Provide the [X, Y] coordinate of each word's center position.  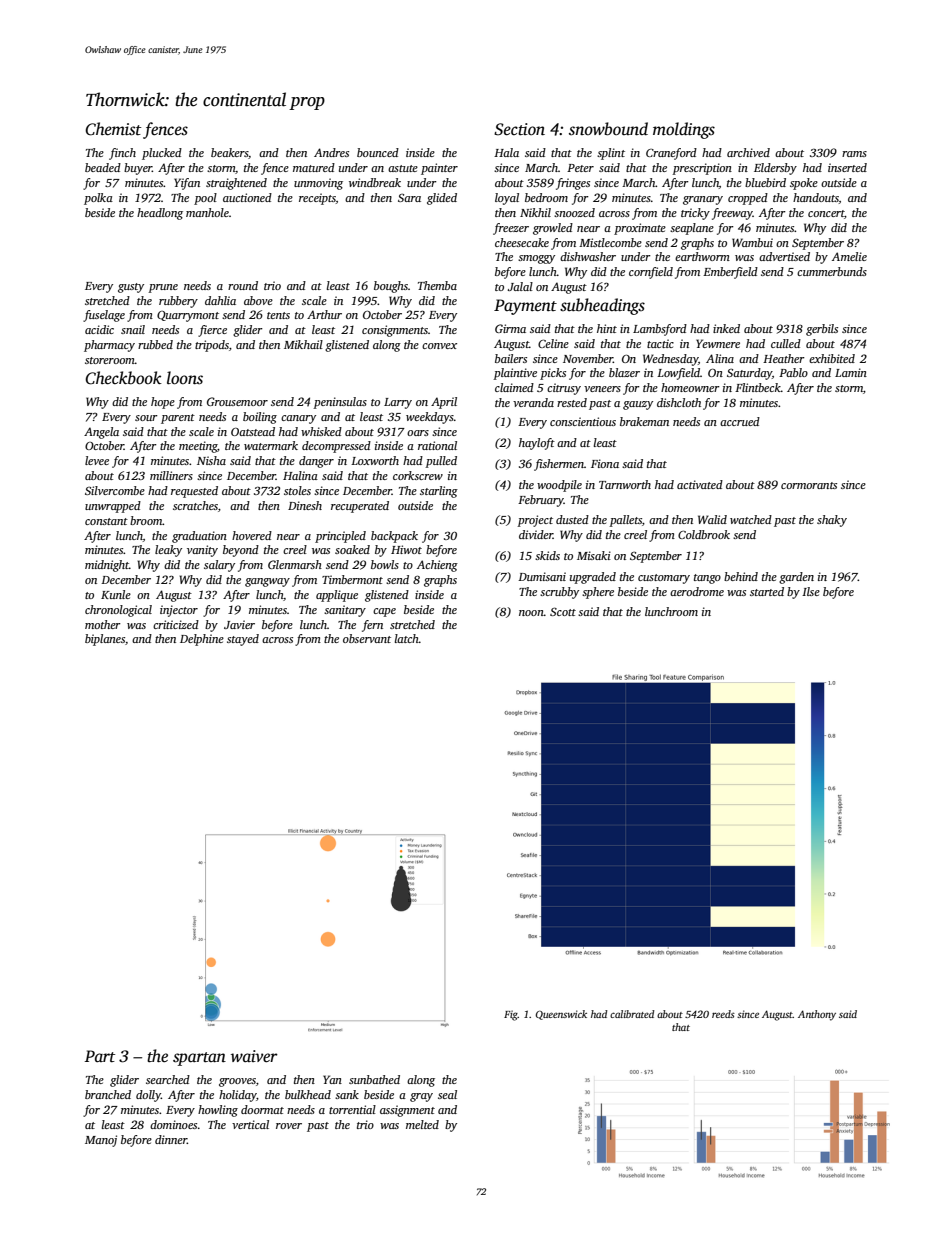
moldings [684, 130]
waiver [254, 1056]
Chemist [113, 129]
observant [367, 638]
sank [347, 1094]
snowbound [608, 129]
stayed [243, 640]
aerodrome [697, 591]
